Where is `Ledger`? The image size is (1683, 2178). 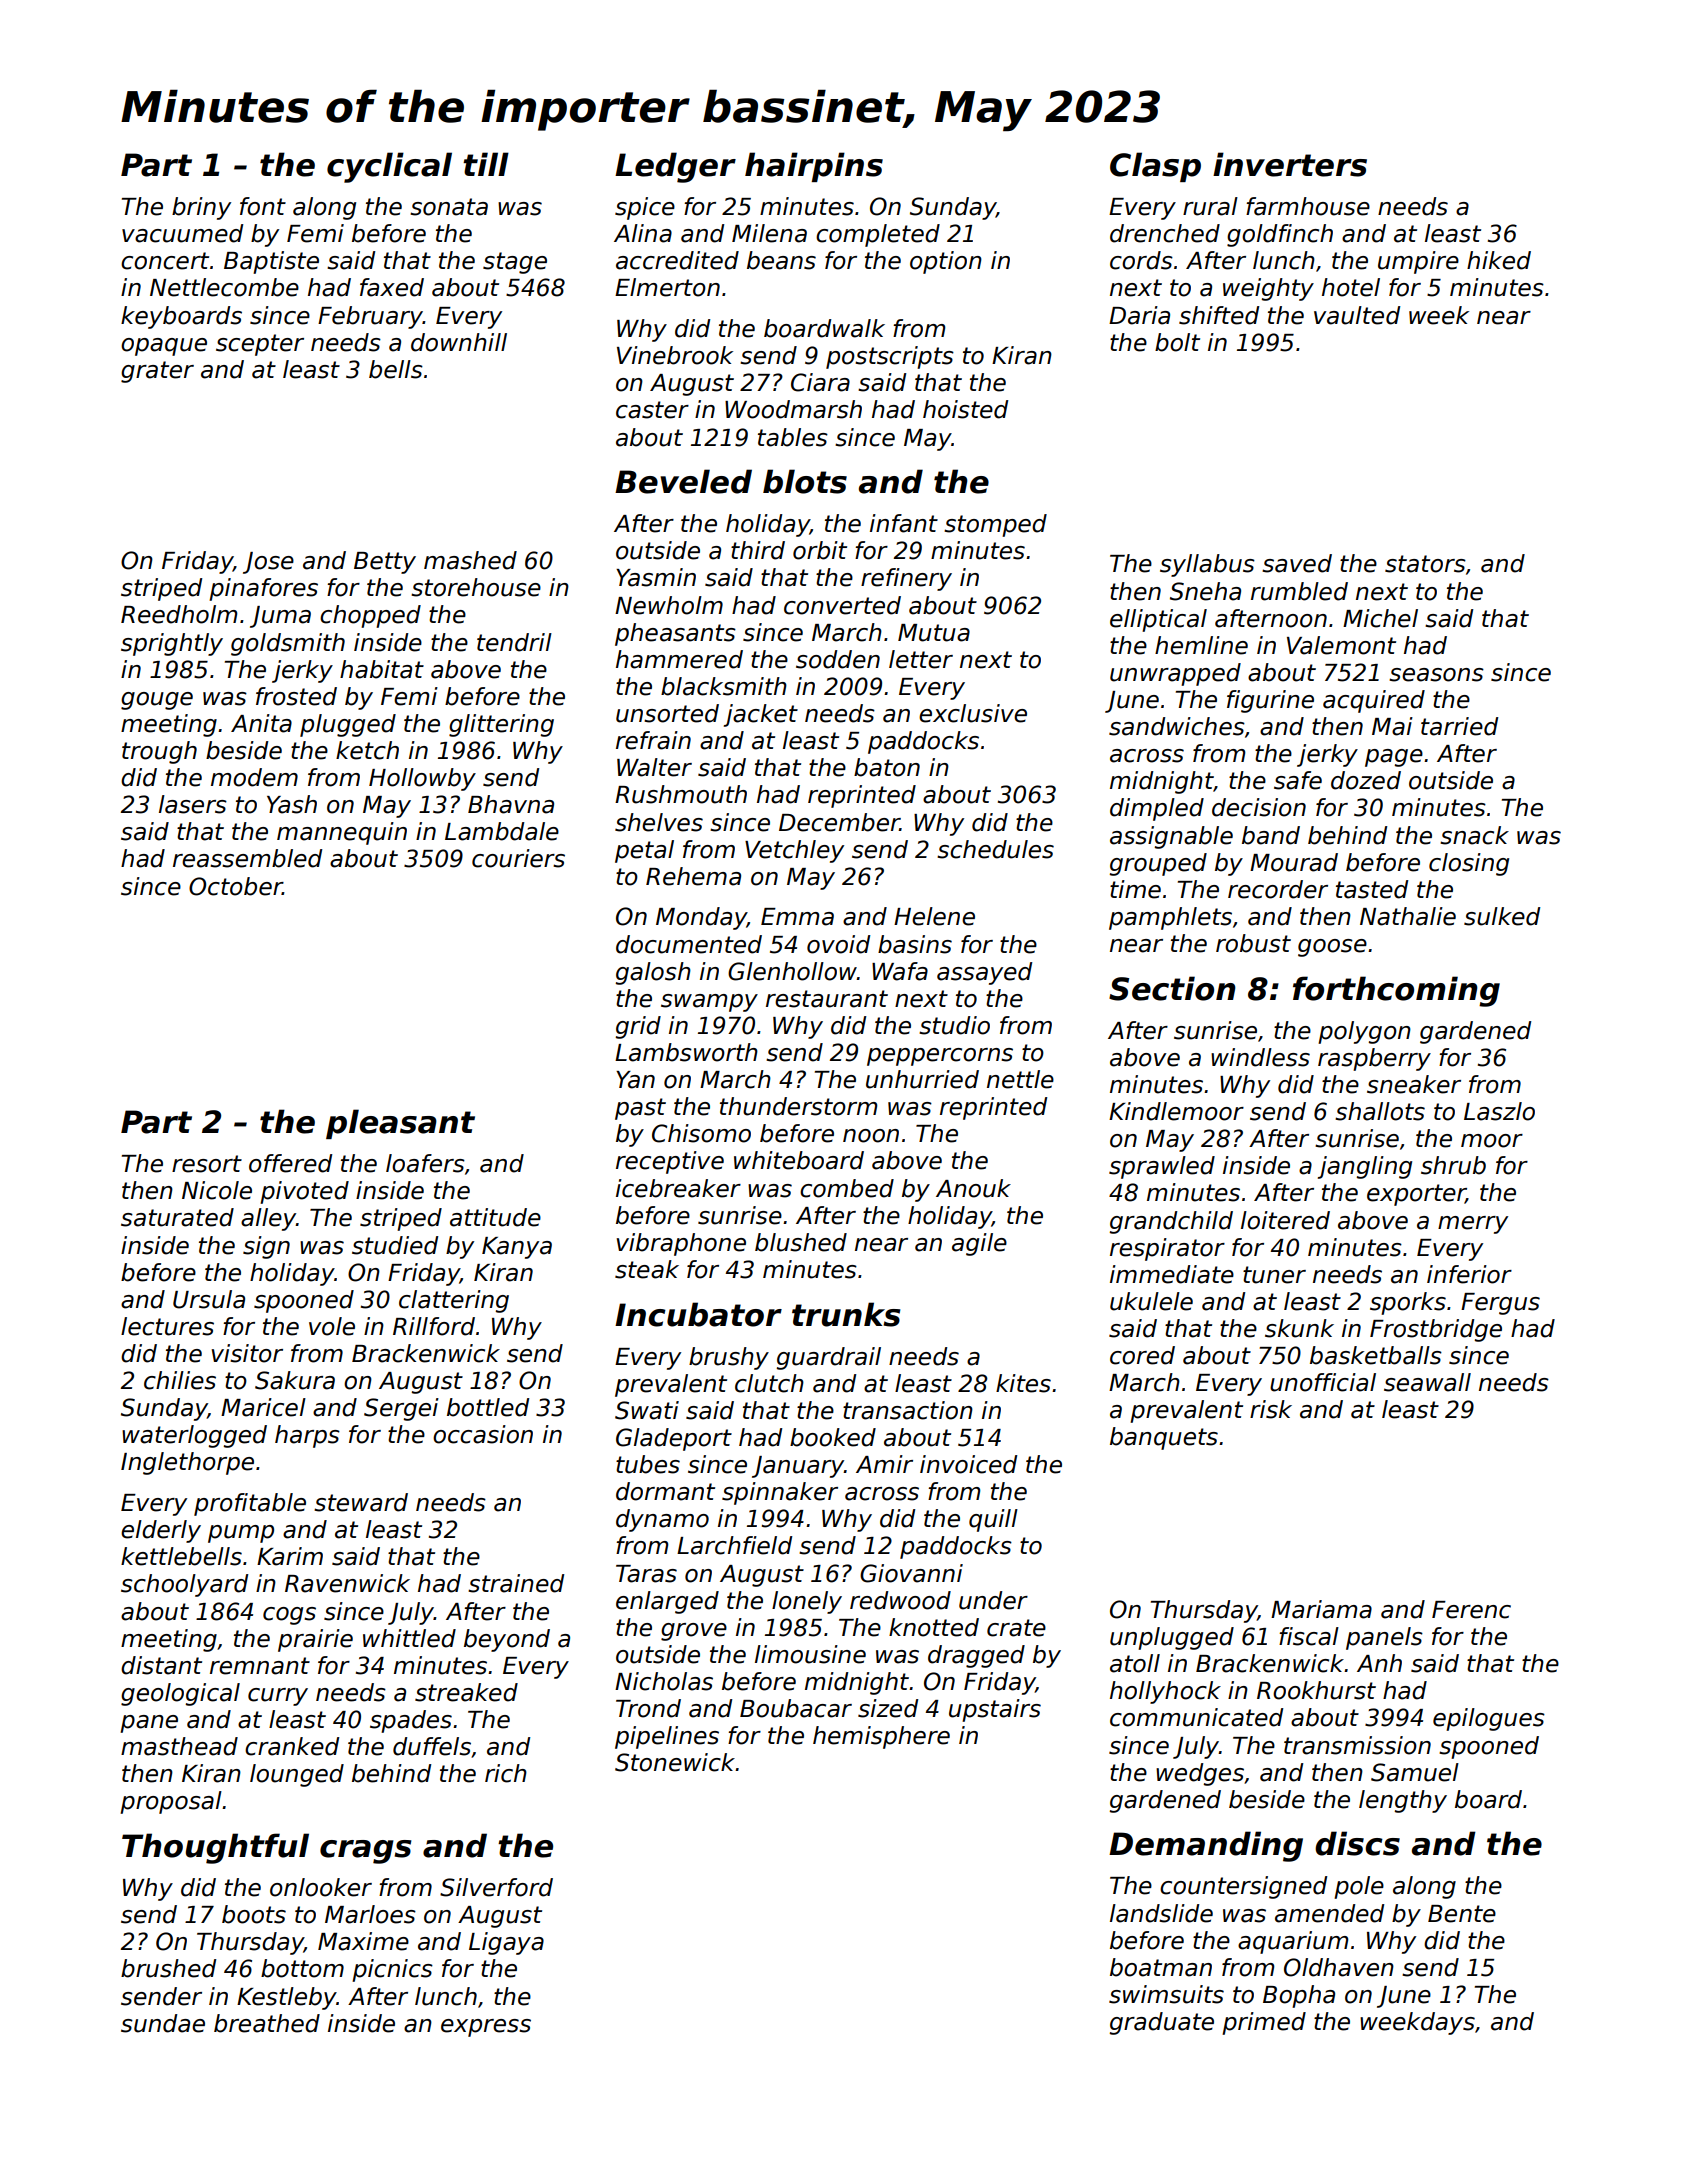 Ledger is located at coordinates (675, 167).
